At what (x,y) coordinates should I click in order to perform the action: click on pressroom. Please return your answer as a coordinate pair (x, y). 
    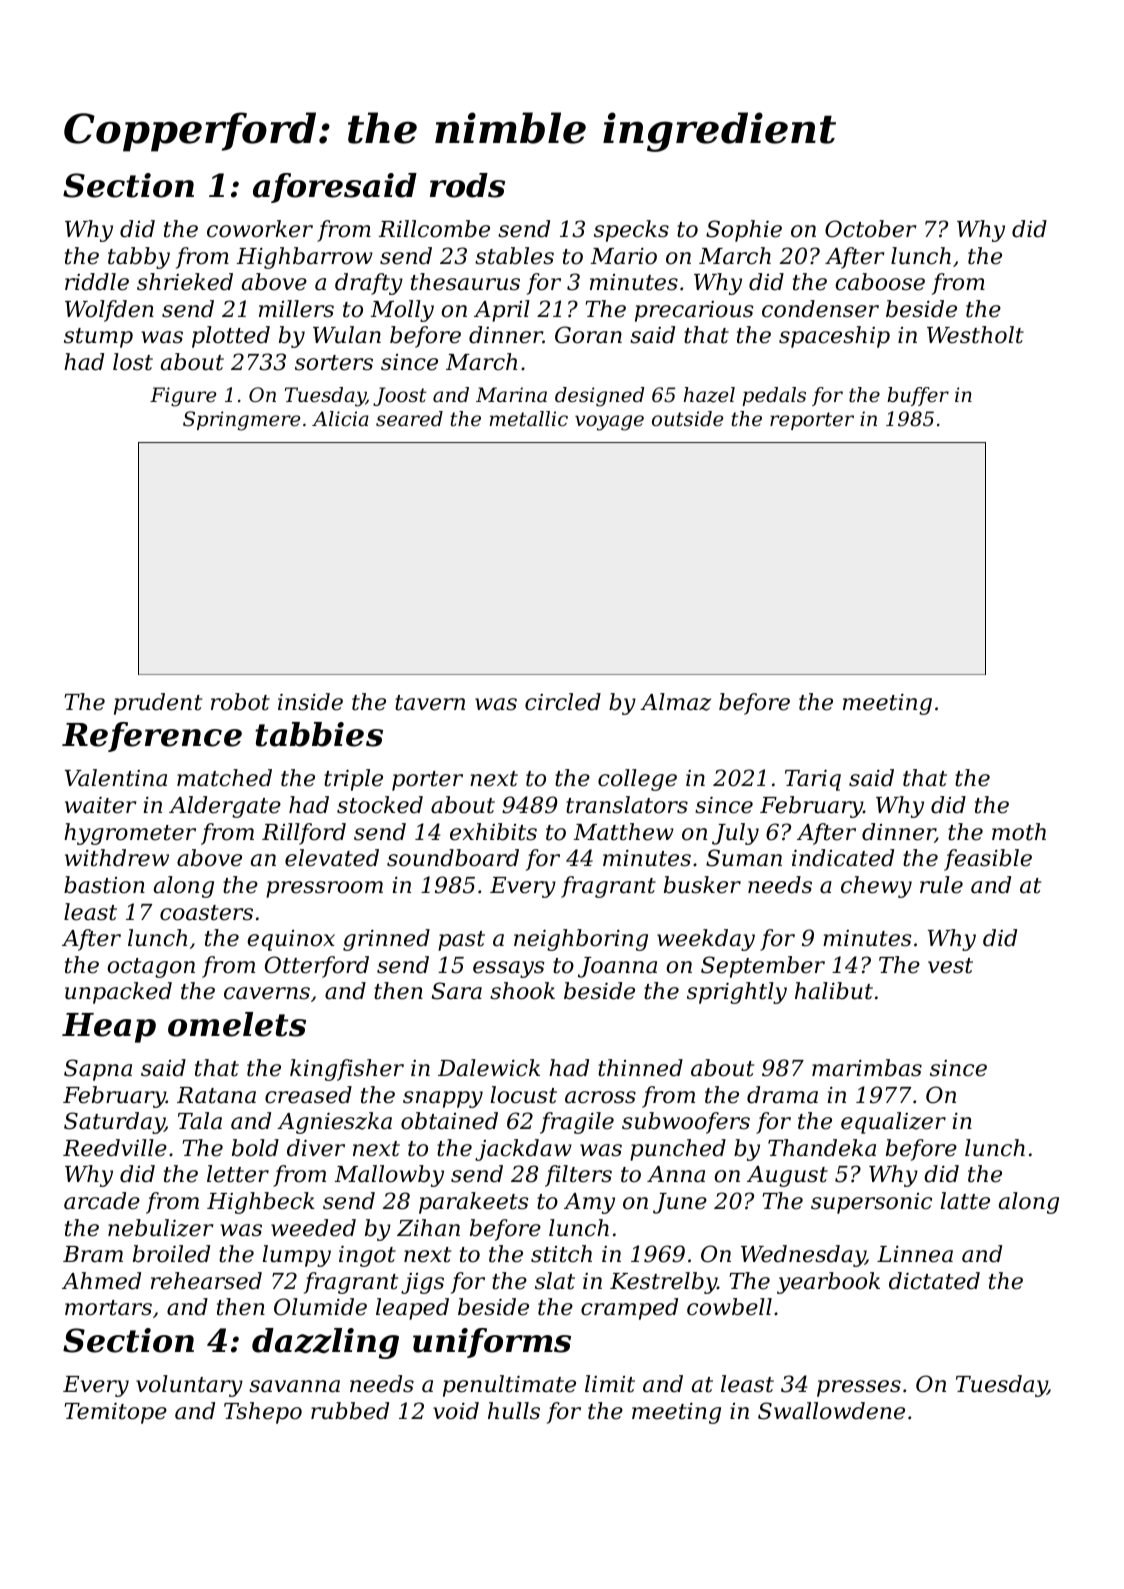
    Looking at the image, I should click on (324, 889).
